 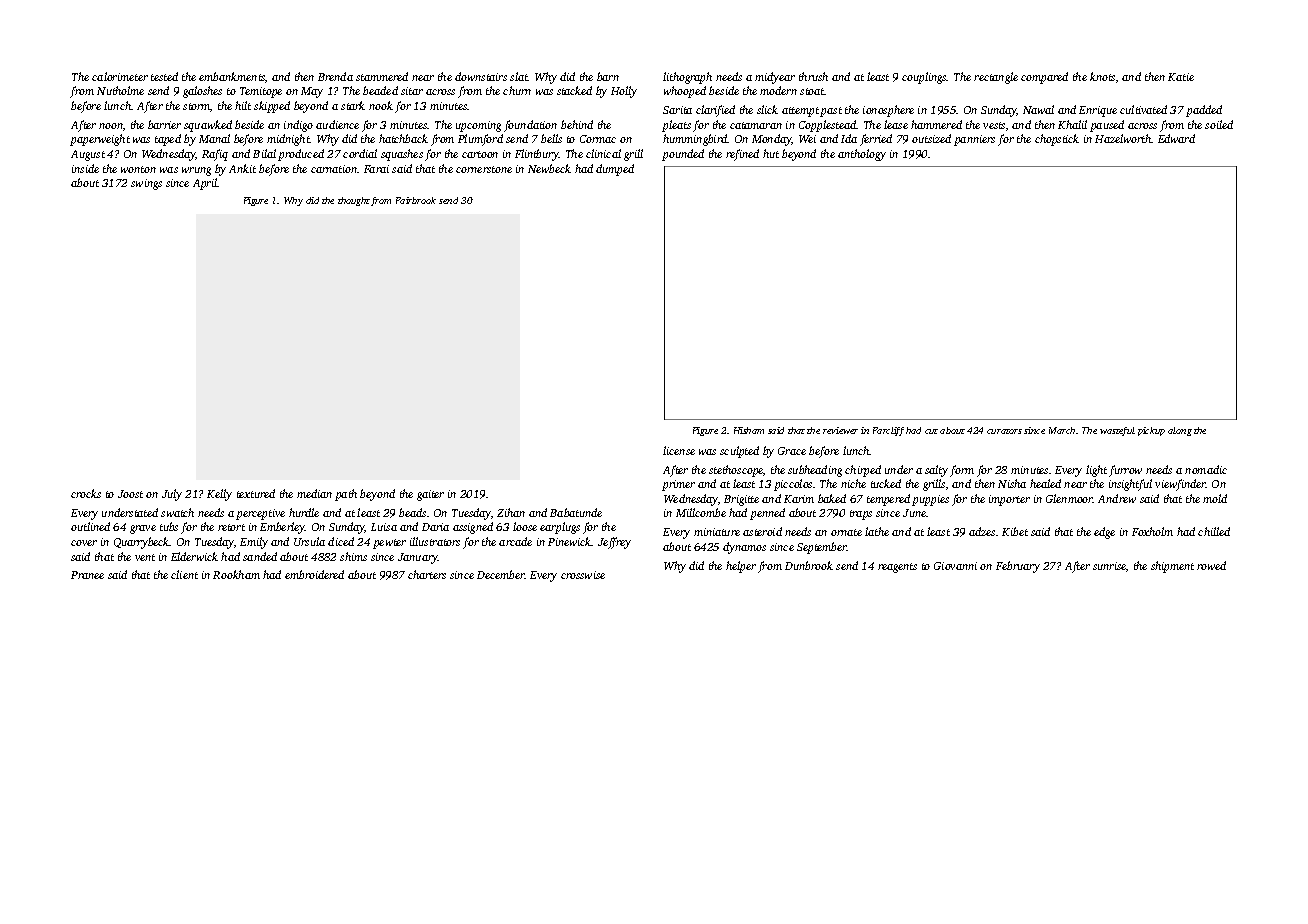 What do you see at coordinates (955, 566) in the screenshot?
I see `Giovanni` at bounding box center [955, 566].
